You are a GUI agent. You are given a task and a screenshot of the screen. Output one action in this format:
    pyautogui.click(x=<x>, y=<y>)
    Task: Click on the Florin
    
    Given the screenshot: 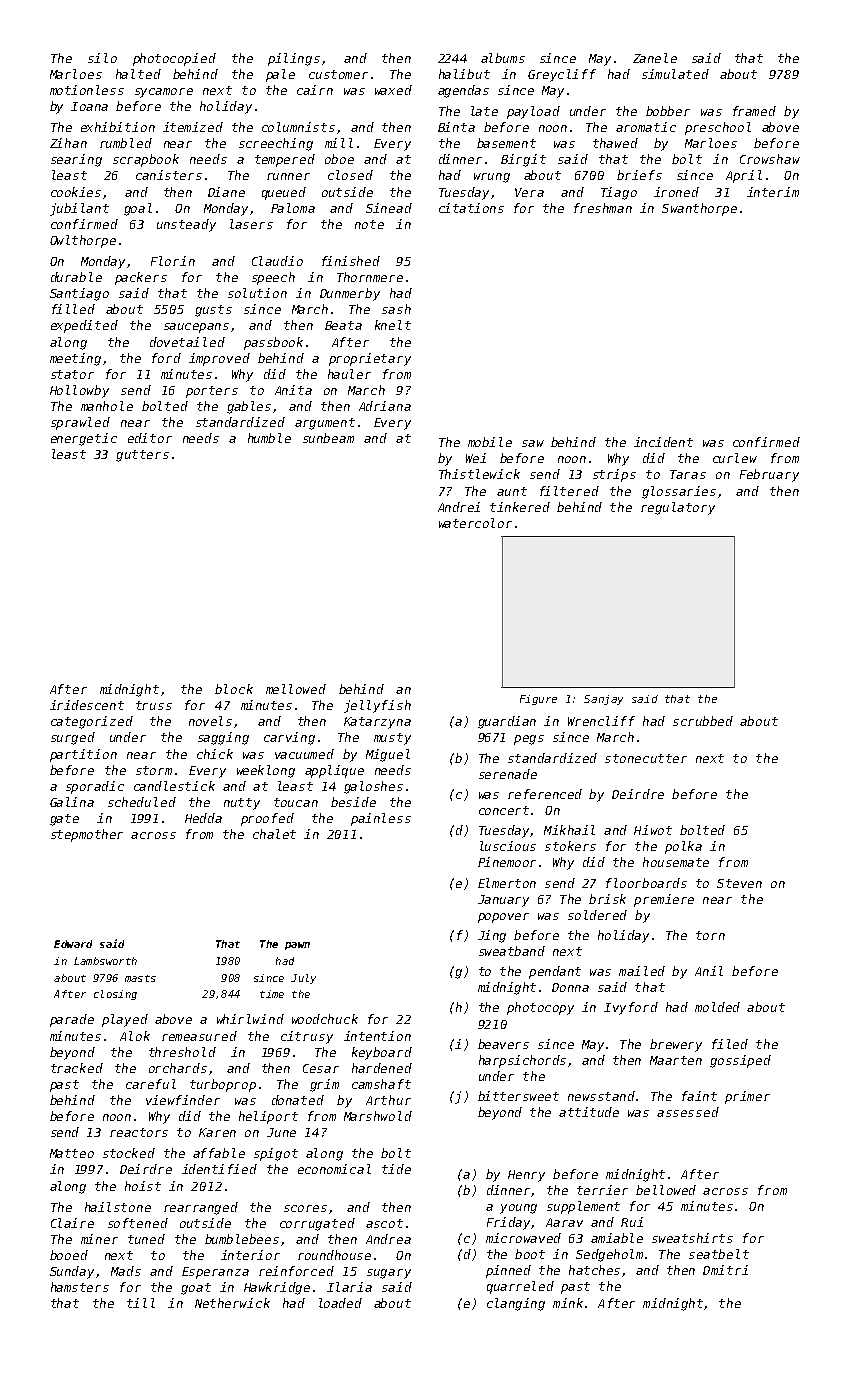 What is the action you would take?
    pyautogui.click(x=173, y=261)
